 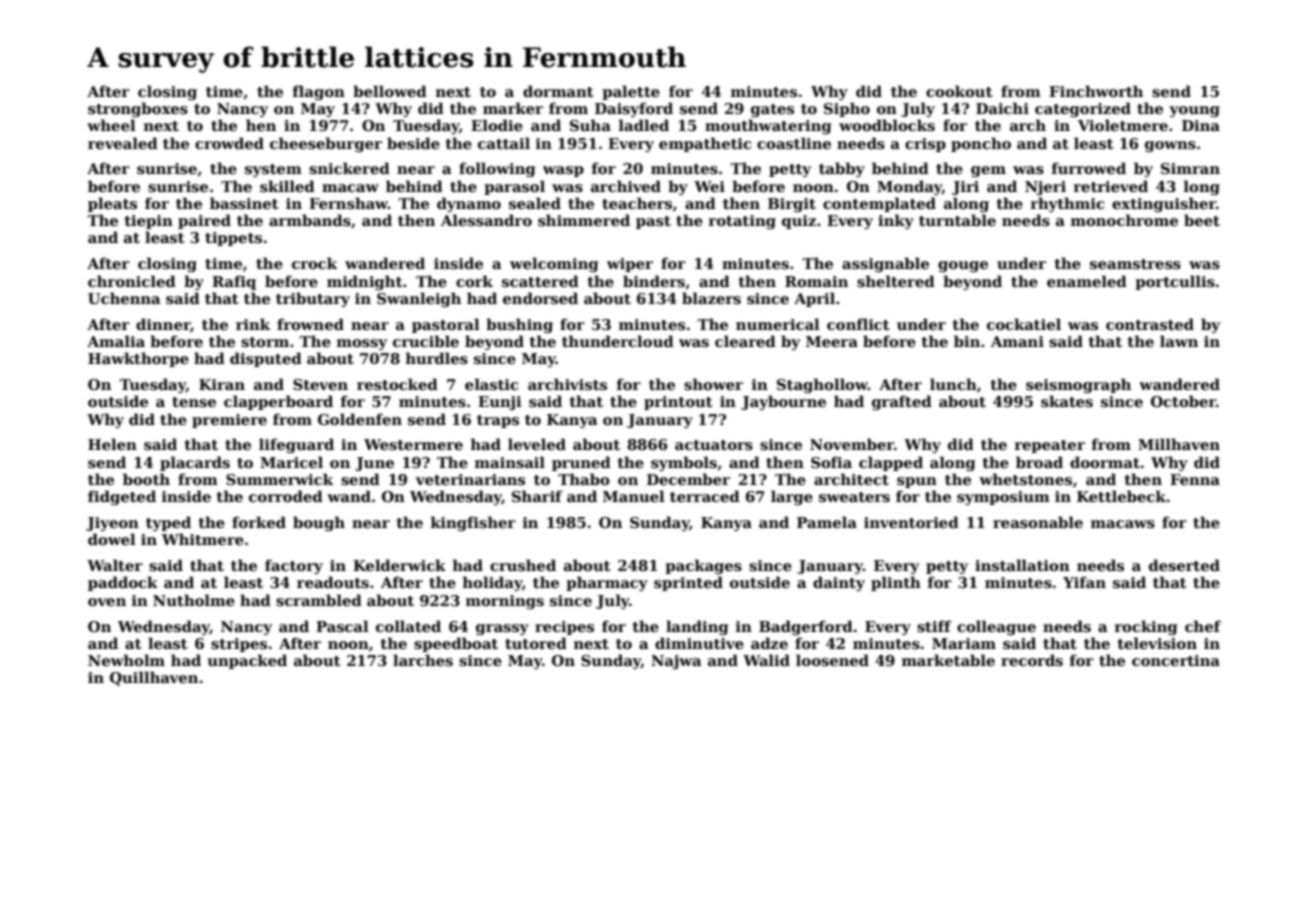 I want to click on Goldenfen, so click(x=360, y=419).
